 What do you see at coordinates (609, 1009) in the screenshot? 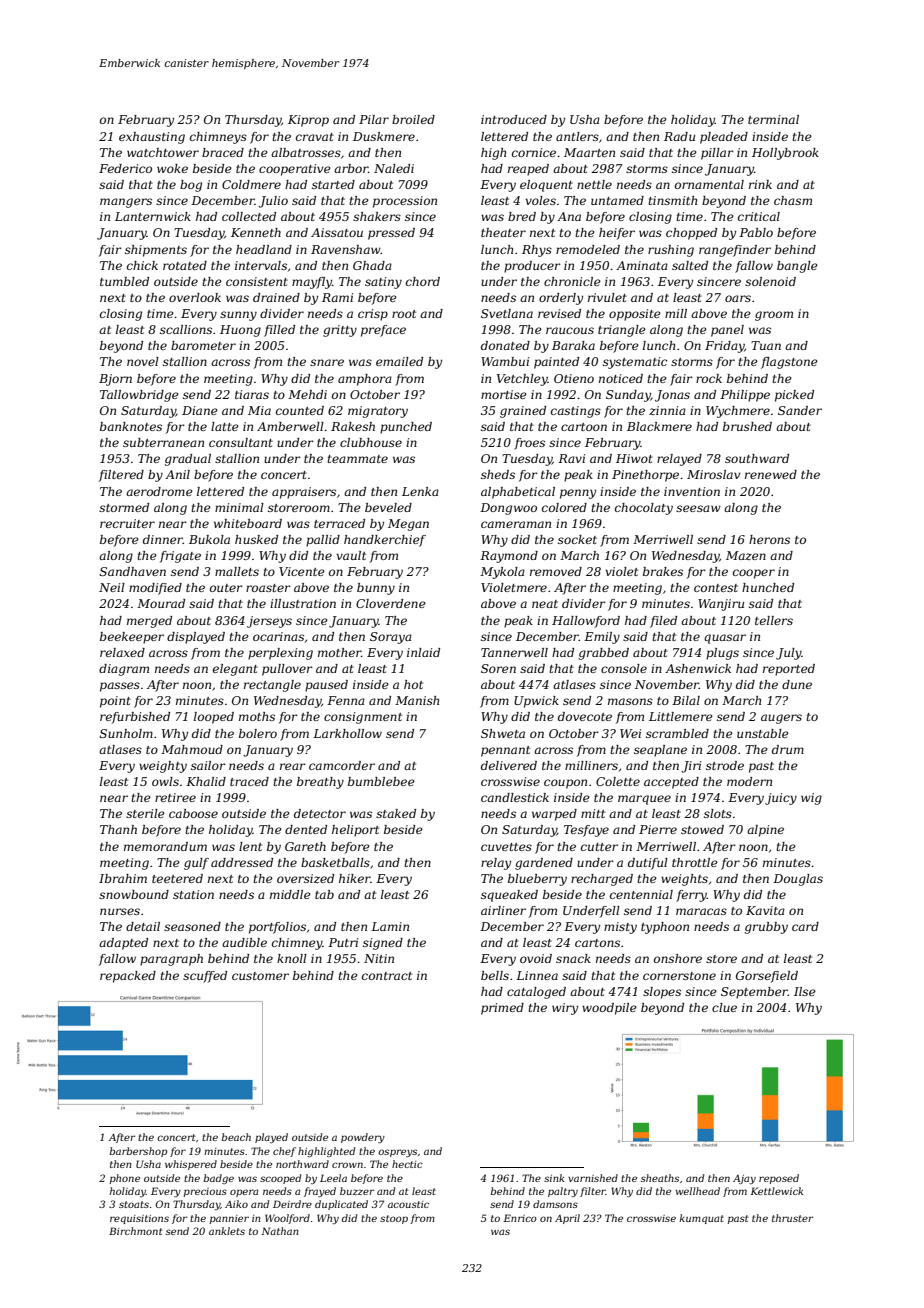
I see `woodpile` at bounding box center [609, 1009].
